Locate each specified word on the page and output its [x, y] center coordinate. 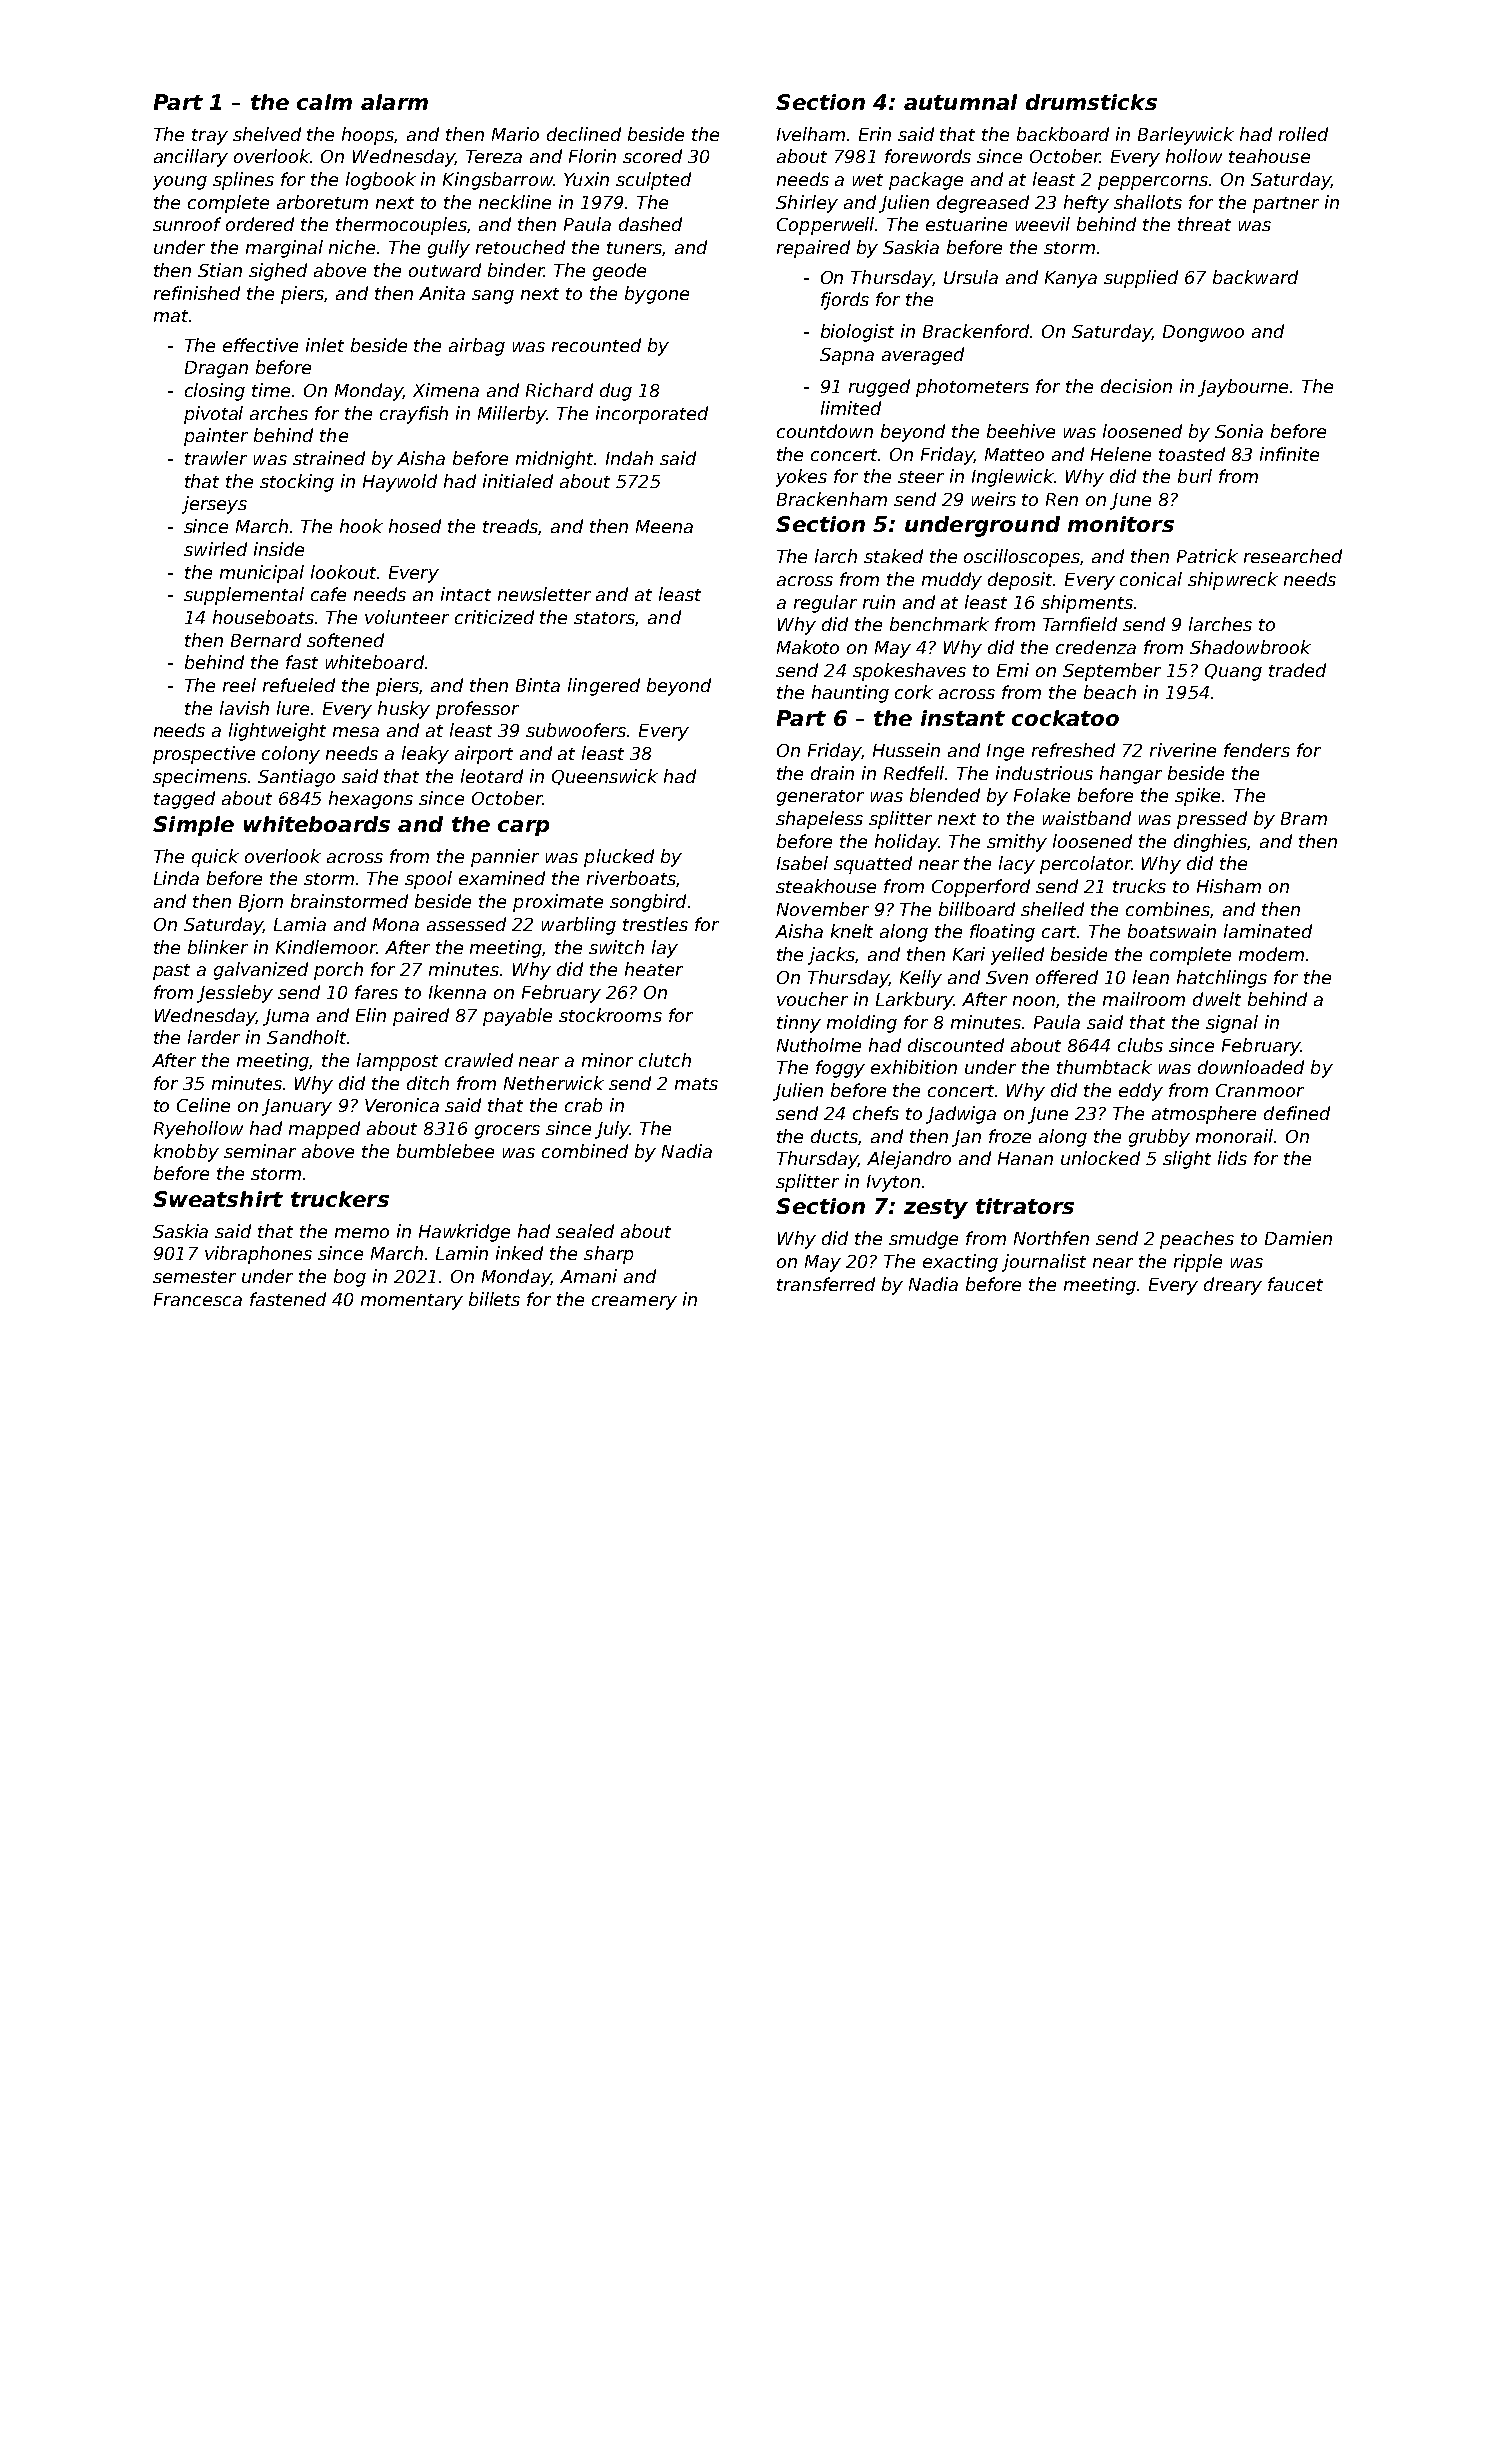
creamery [634, 1303]
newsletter [544, 594]
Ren [1062, 499]
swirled [215, 549]
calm [324, 102]
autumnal [960, 102]
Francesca [198, 1299]
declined [584, 134]
